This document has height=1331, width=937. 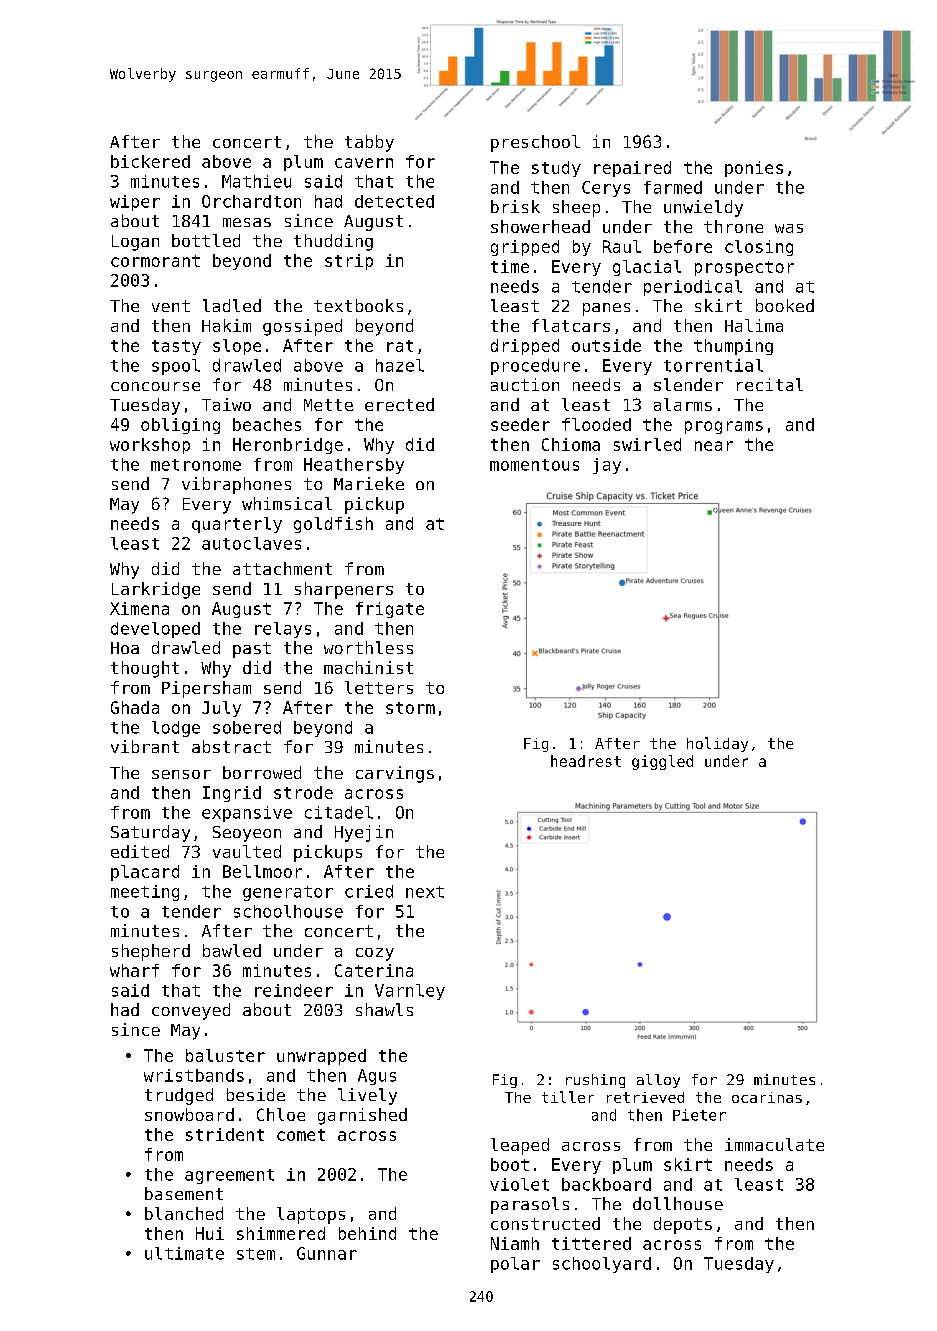 I want to click on holiday, so click(x=717, y=744).
